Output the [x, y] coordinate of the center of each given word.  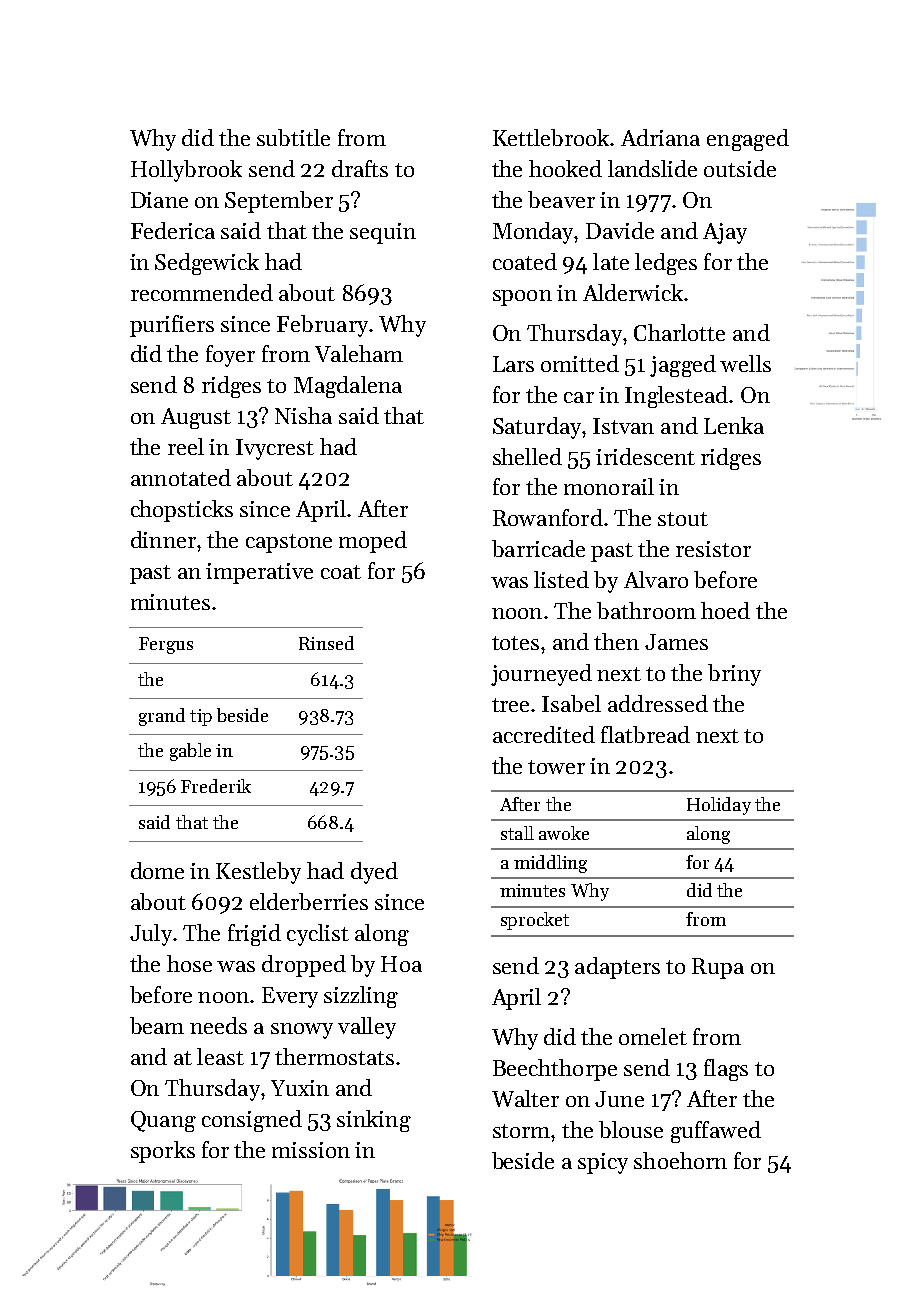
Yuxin [300, 1088]
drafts [360, 168]
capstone [289, 543]
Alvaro [656, 579]
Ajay [725, 233]
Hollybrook [186, 171]
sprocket [535, 921]
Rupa [718, 968]
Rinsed [326, 643]
